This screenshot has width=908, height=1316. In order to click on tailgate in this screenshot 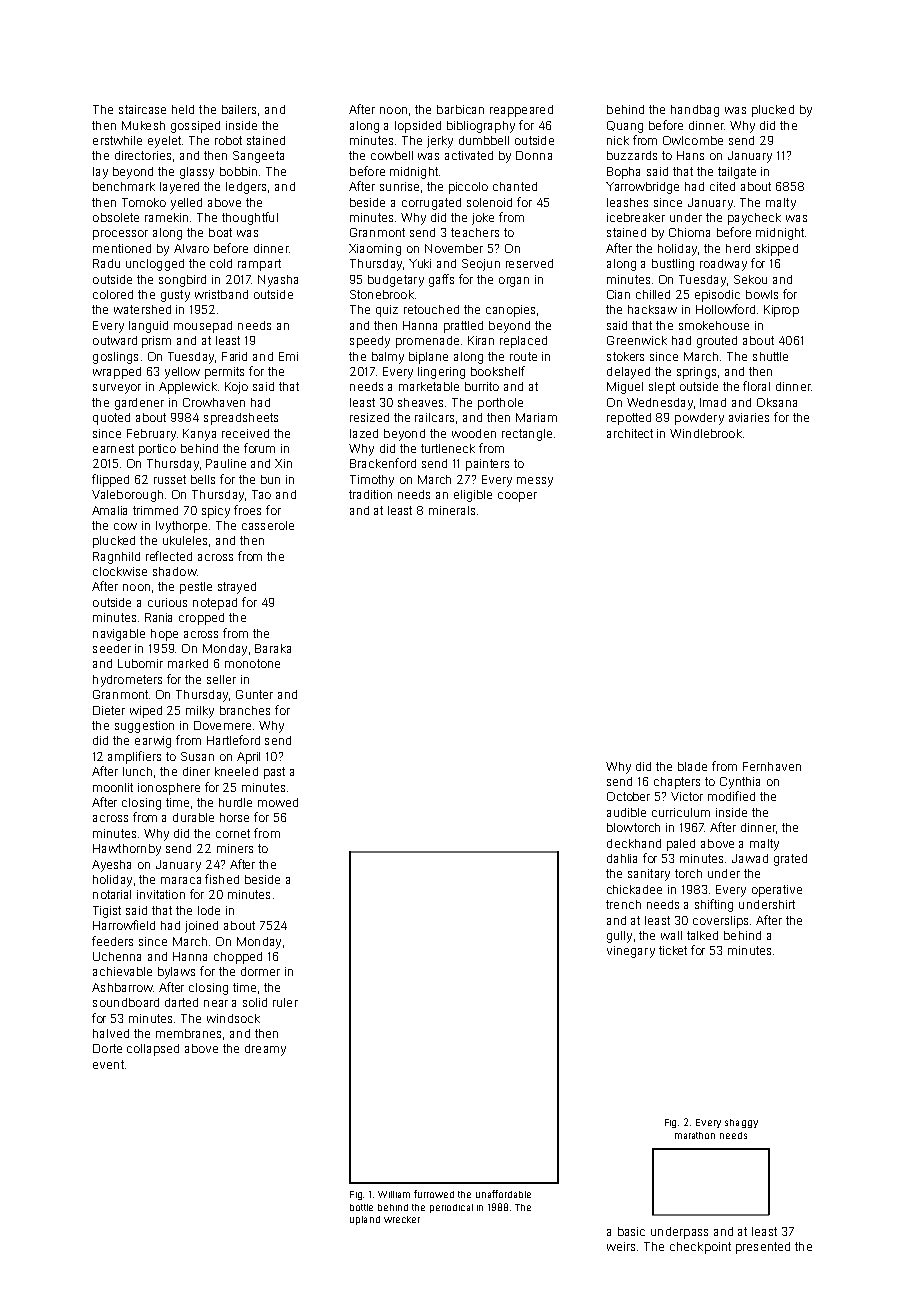, I will do `click(737, 173)`.
